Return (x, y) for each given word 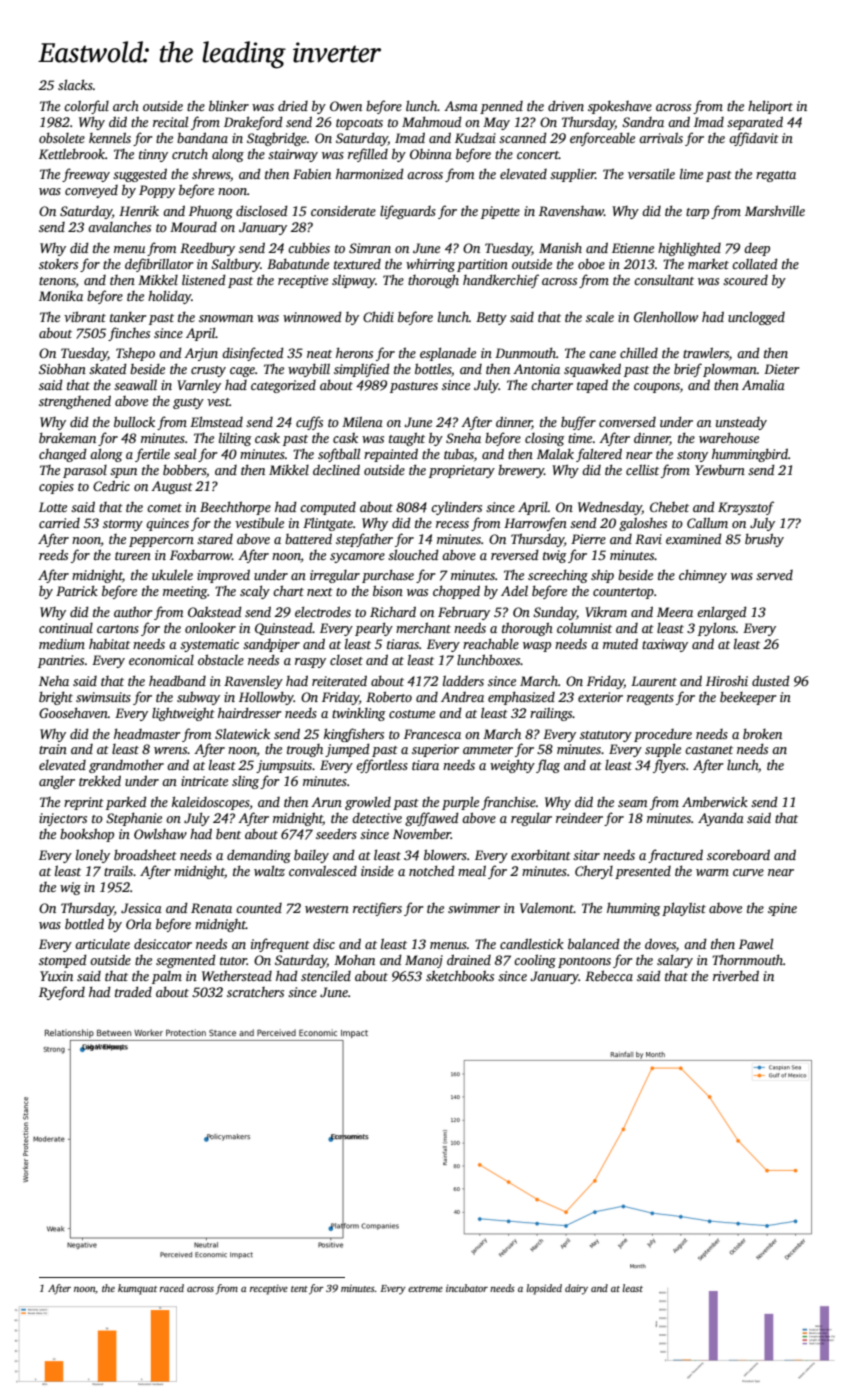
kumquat (137, 1289)
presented (643, 872)
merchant (423, 627)
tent (299, 1289)
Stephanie (134, 819)
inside (377, 870)
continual (66, 628)
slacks (75, 84)
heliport (770, 107)
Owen (346, 106)
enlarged (722, 613)
